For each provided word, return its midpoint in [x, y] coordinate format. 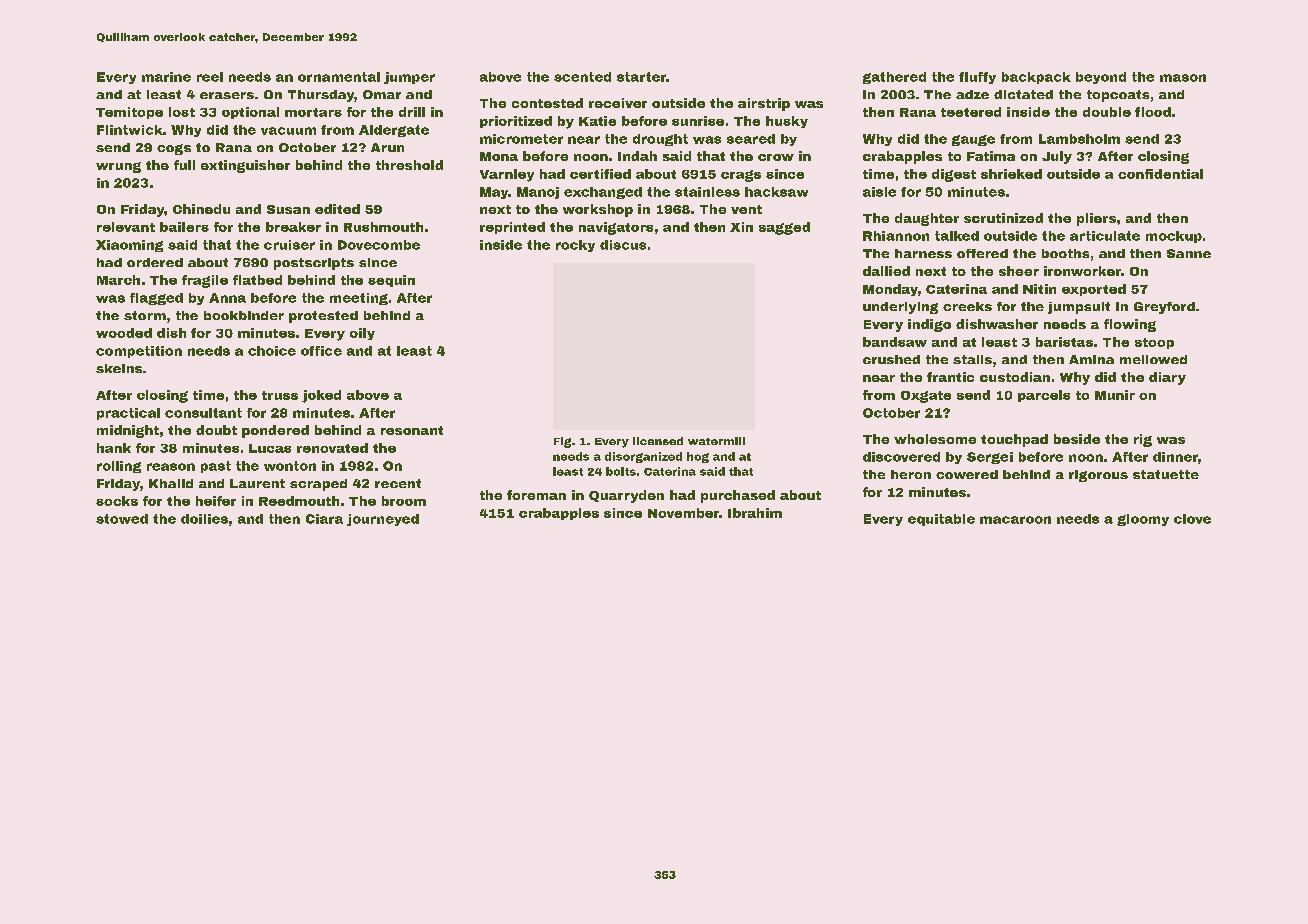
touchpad [1014, 440]
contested [547, 103]
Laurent [257, 483]
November [683, 513]
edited [337, 209]
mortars [313, 112]
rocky [575, 246]
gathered [894, 78]
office [321, 351]
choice [272, 351]
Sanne [1189, 253]
